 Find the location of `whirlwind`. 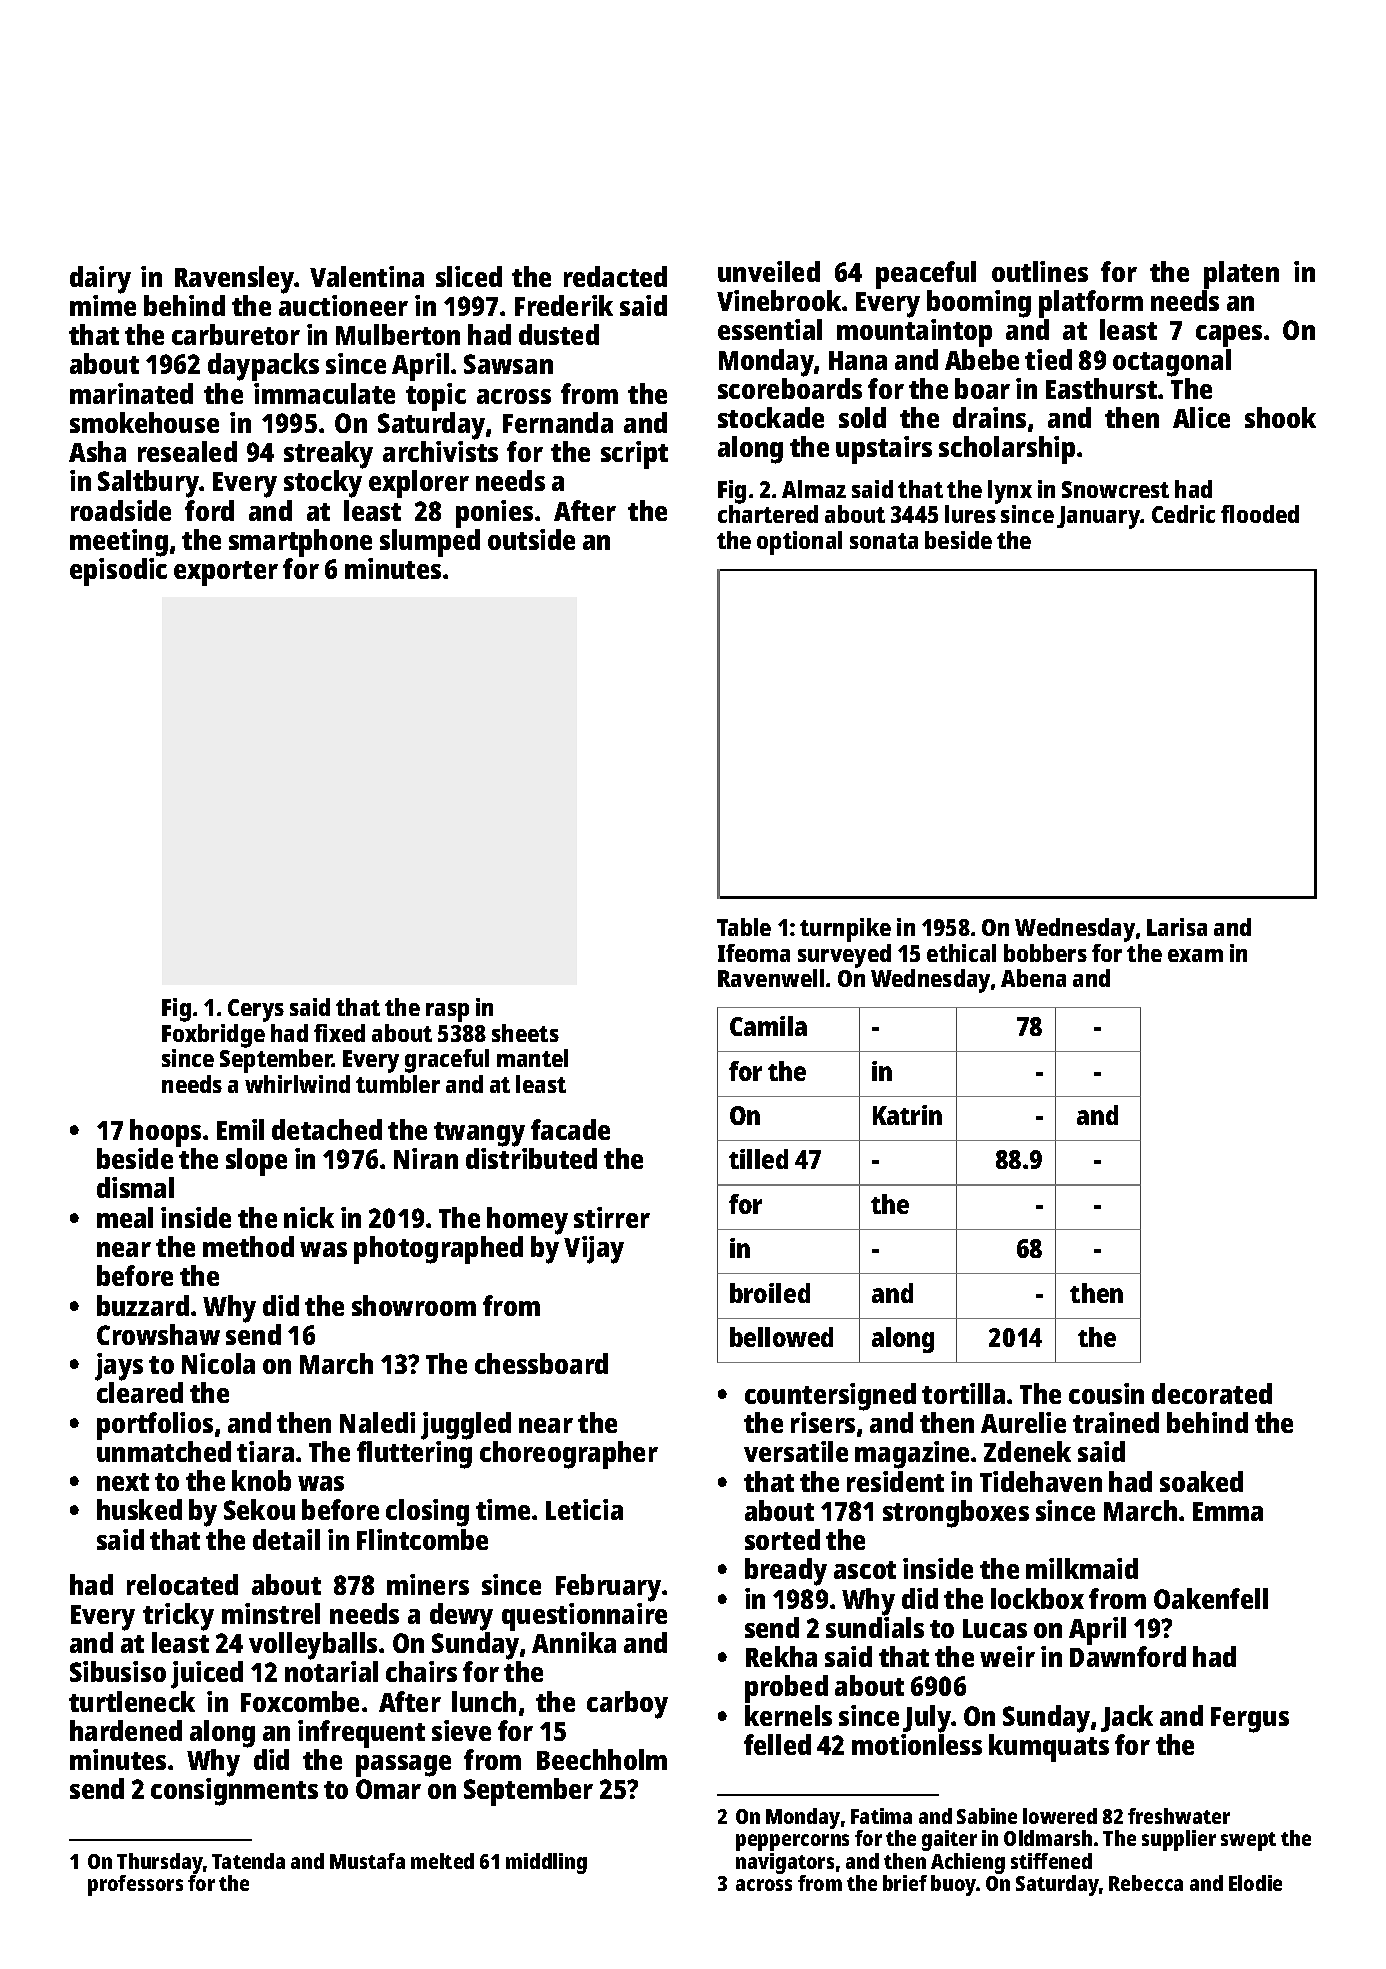

whirlwind is located at coordinates (297, 1084).
